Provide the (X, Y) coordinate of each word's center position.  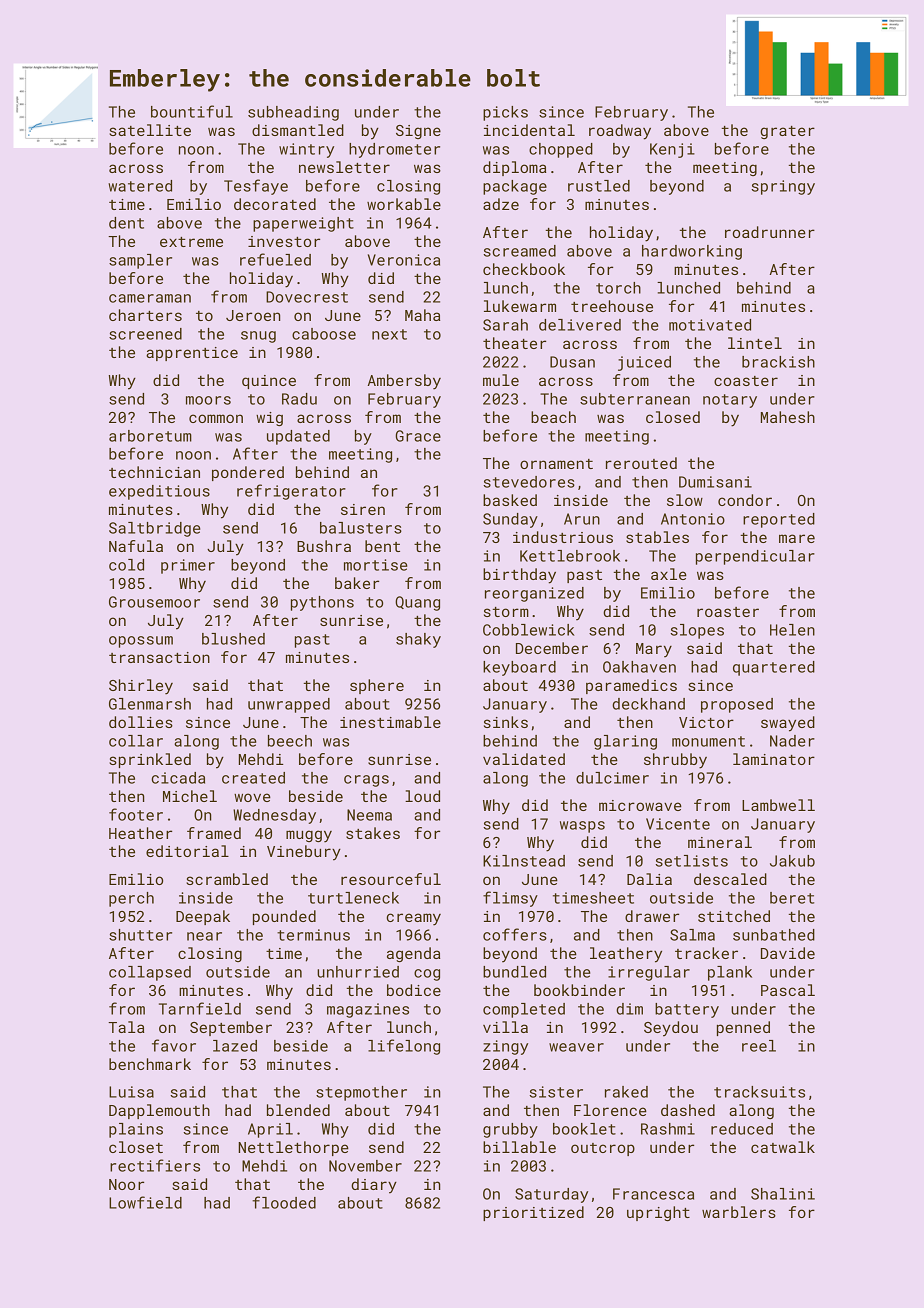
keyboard (519, 668)
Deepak (203, 917)
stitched (734, 916)
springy (783, 187)
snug (258, 337)
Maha (422, 315)
